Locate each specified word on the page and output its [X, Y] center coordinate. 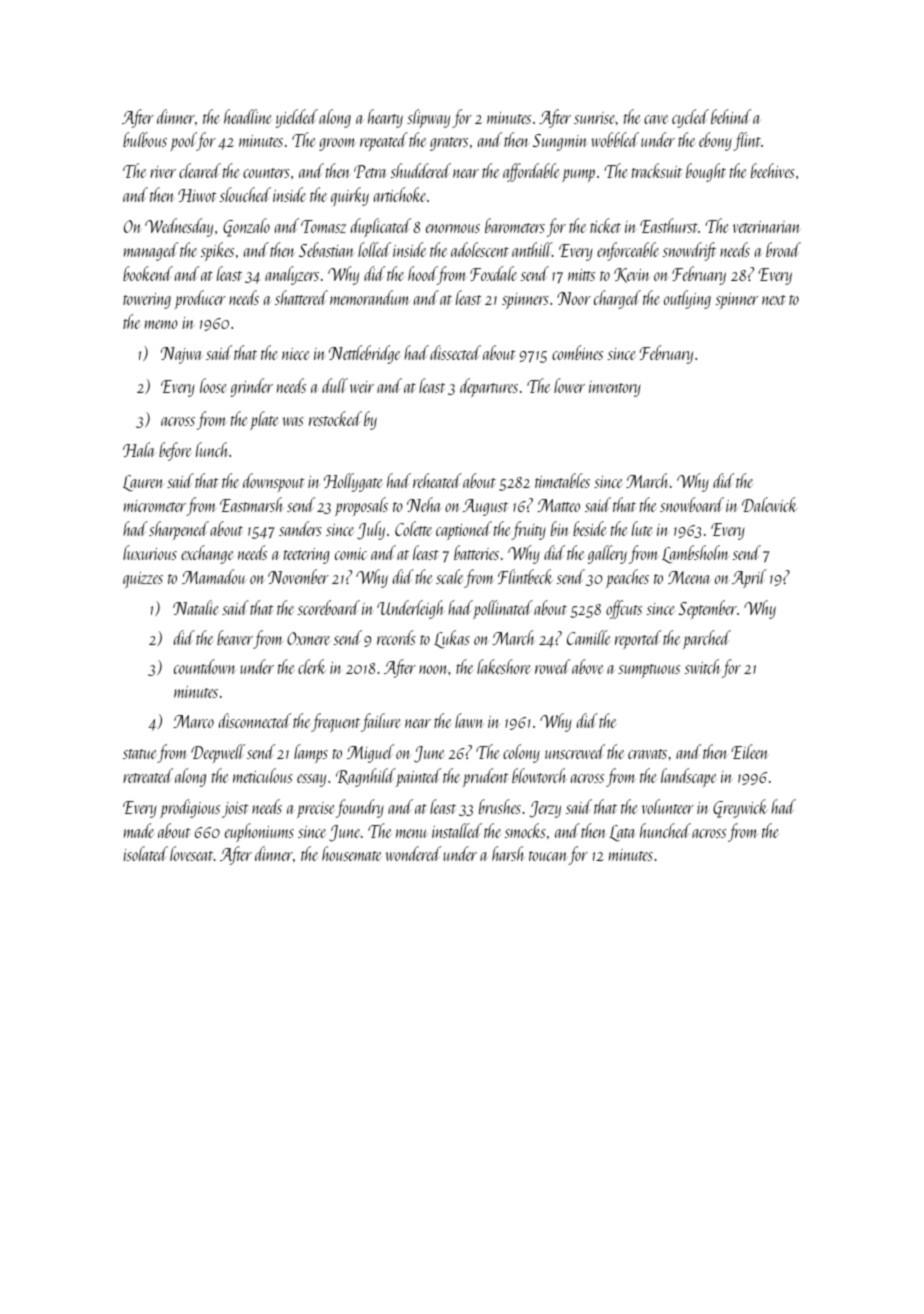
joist [235, 810]
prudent [486, 777]
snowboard [692, 504]
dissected [455, 352]
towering [147, 301]
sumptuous [649, 671]
